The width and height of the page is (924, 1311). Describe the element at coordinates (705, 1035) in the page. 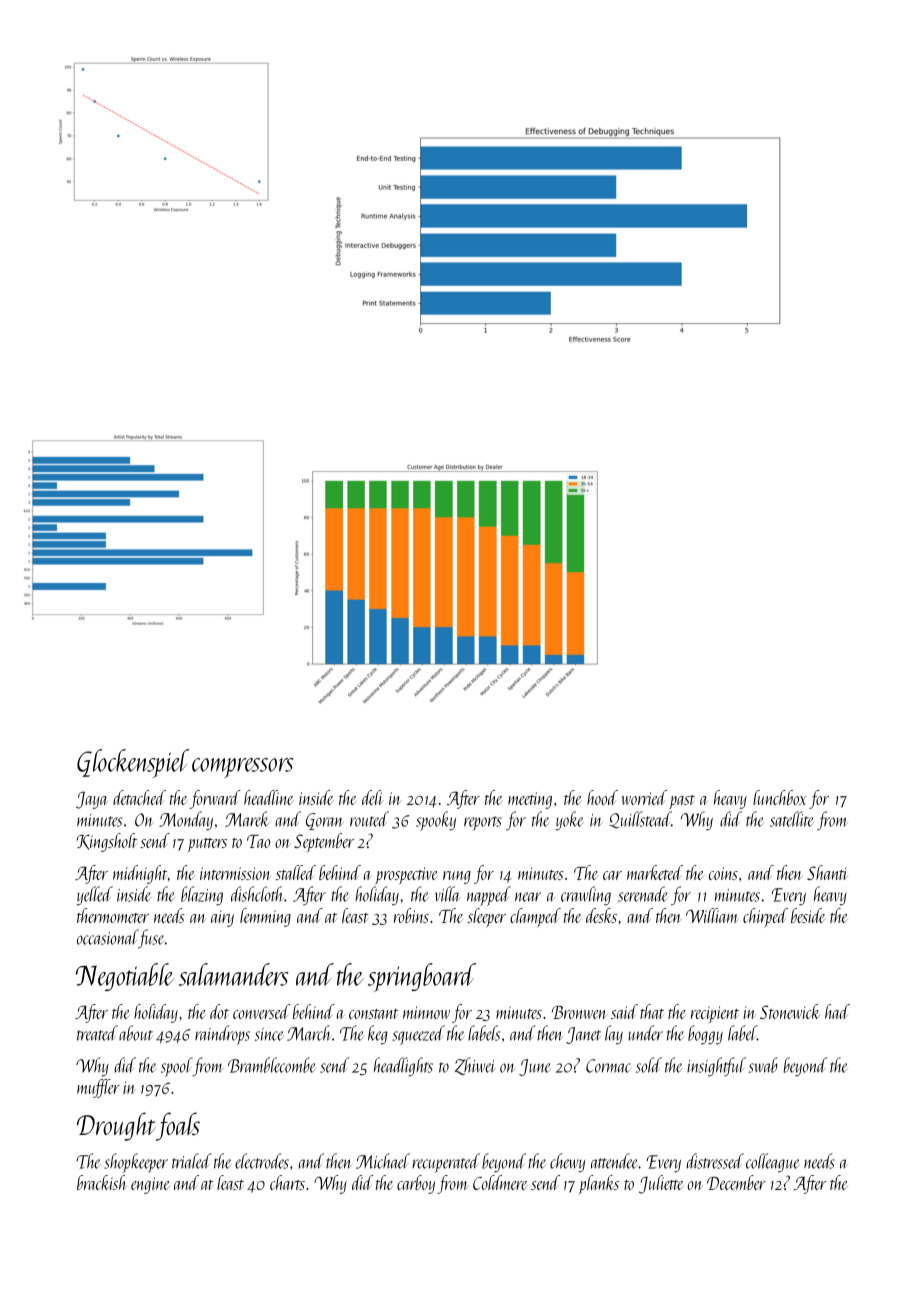

I see `boggy` at that location.
